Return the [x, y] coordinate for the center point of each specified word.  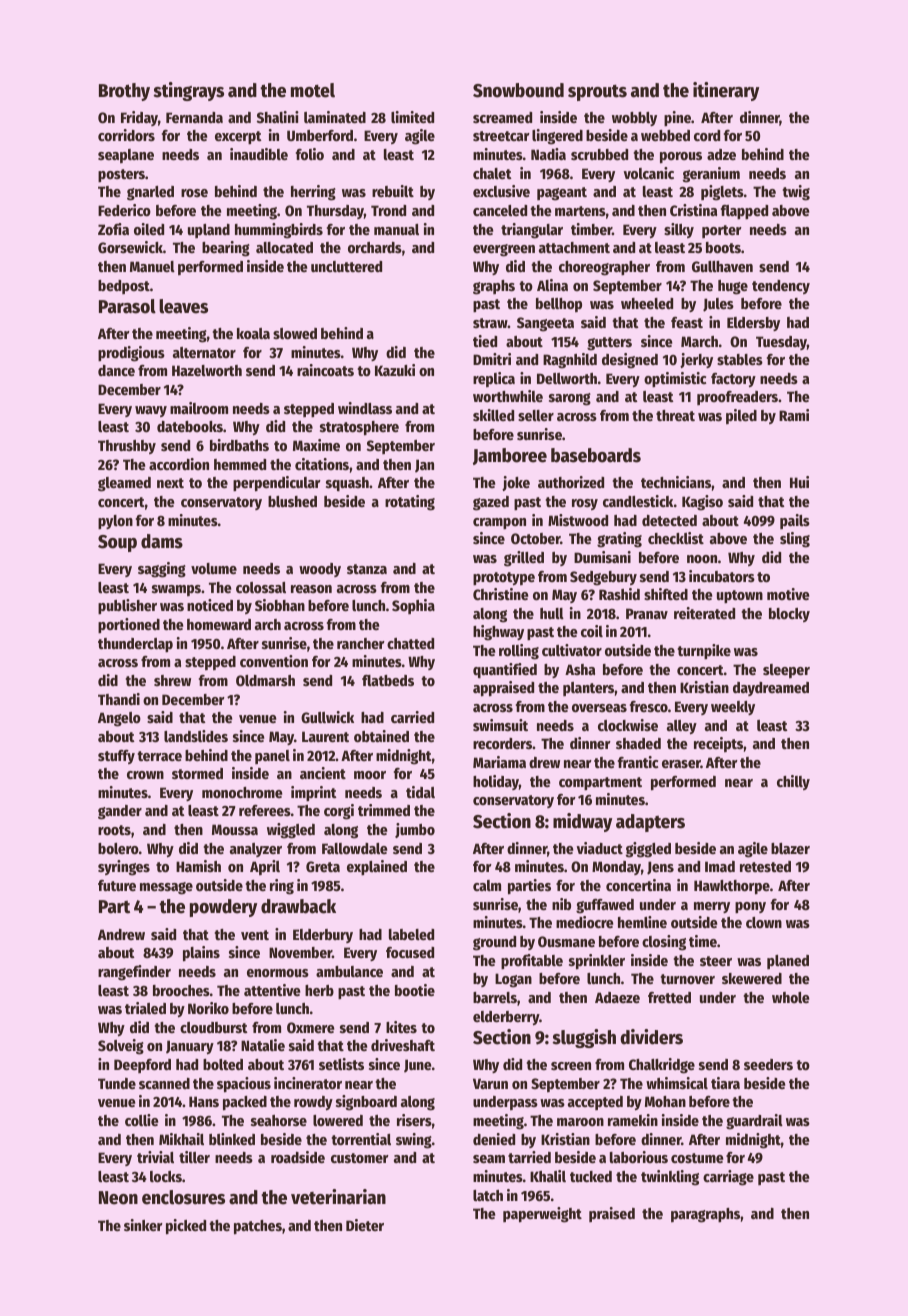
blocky [789, 615]
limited [412, 117]
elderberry [506, 1018]
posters [121, 175]
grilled [524, 559]
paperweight [542, 1215]
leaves [183, 306]
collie [141, 1120]
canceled [500, 210]
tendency [781, 287]
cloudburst [214, 1027]
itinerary [726, 91]
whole [790, 997]
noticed [210, 605]
